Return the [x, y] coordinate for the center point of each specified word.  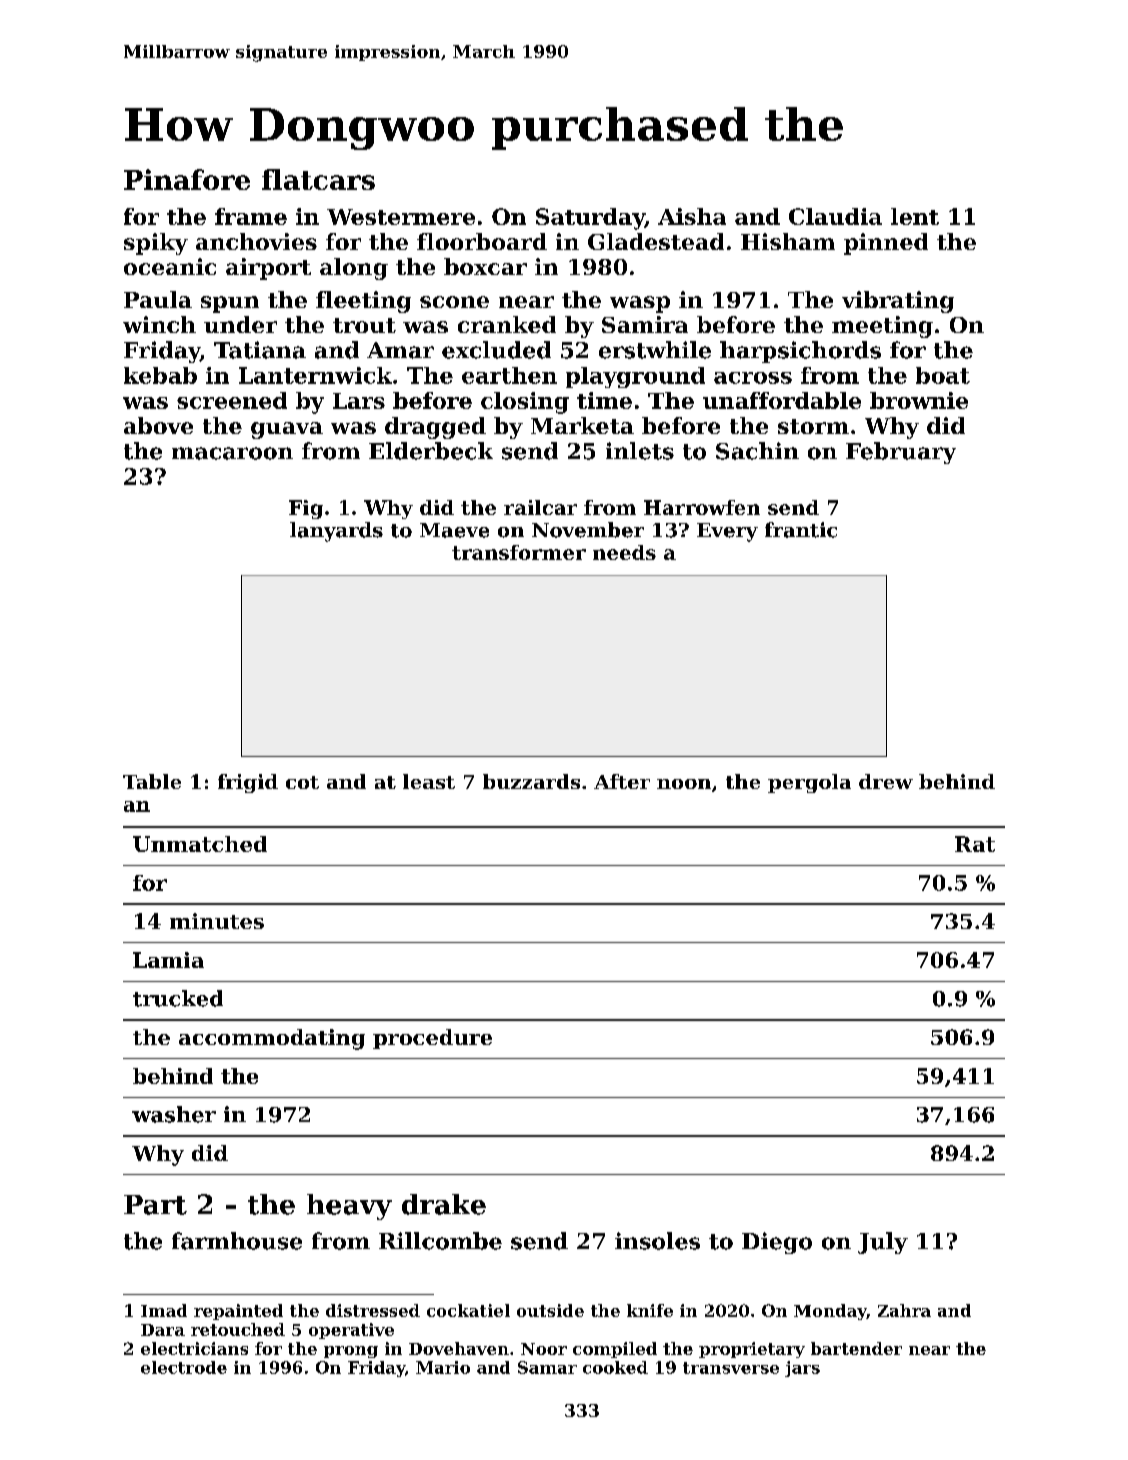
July [883, 1243]
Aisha [692, 216]
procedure [432, 1039]
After [622, 781]
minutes [217, 921]
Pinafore [187, 179]
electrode [184, 1367]
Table [152, 781]
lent [915, 216]
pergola [809, 783]
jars [802, 1369]
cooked [615, 1367]
